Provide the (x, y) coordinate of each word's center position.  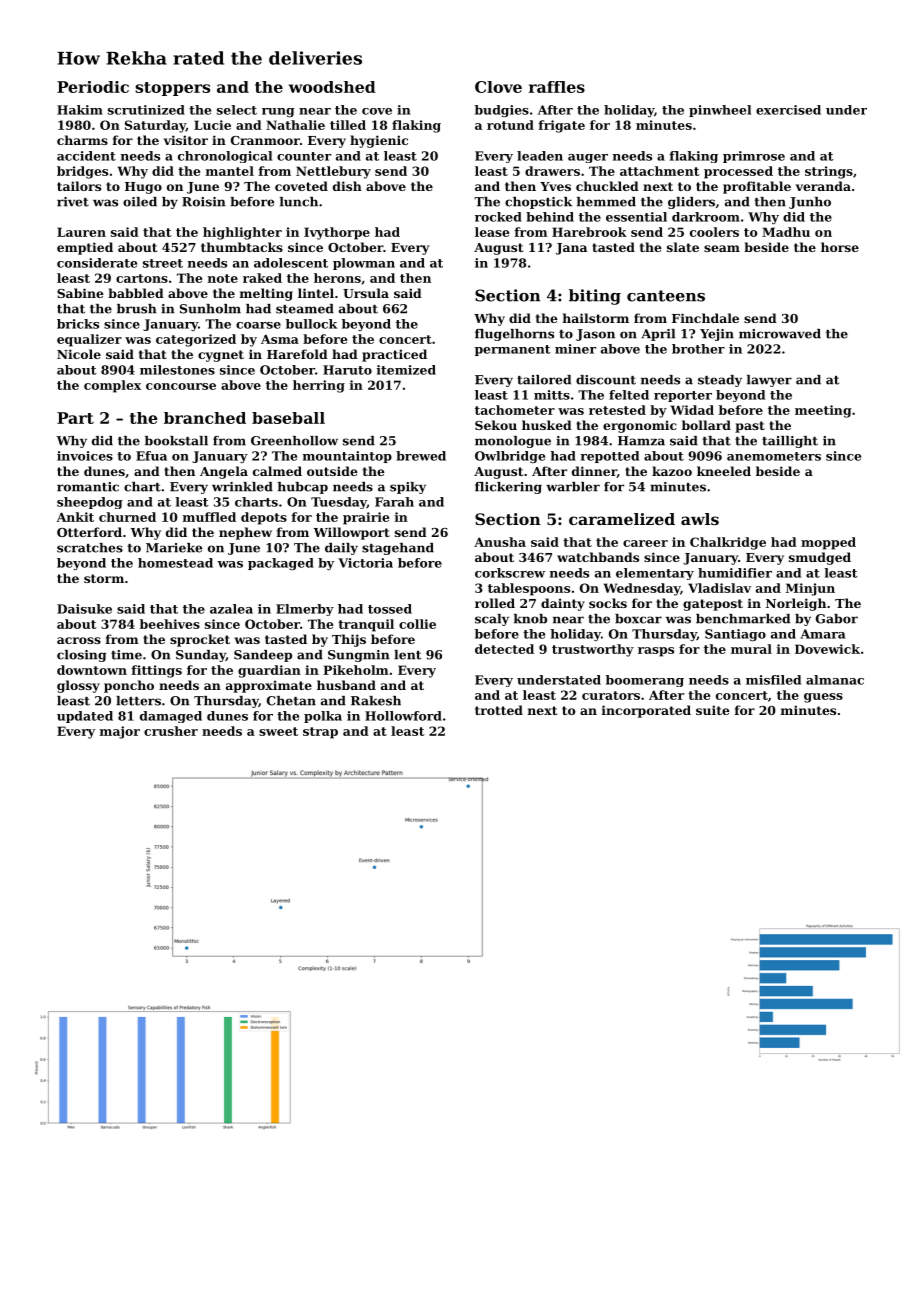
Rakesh (376, 701)
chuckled (607, 186)
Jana (571, 249)
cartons (142, 278)
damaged (171, 717)
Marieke (174, 548)
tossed (390, 609)
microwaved (780, 334)
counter (304, 156)
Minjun (810, 589)
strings (829, 172)
